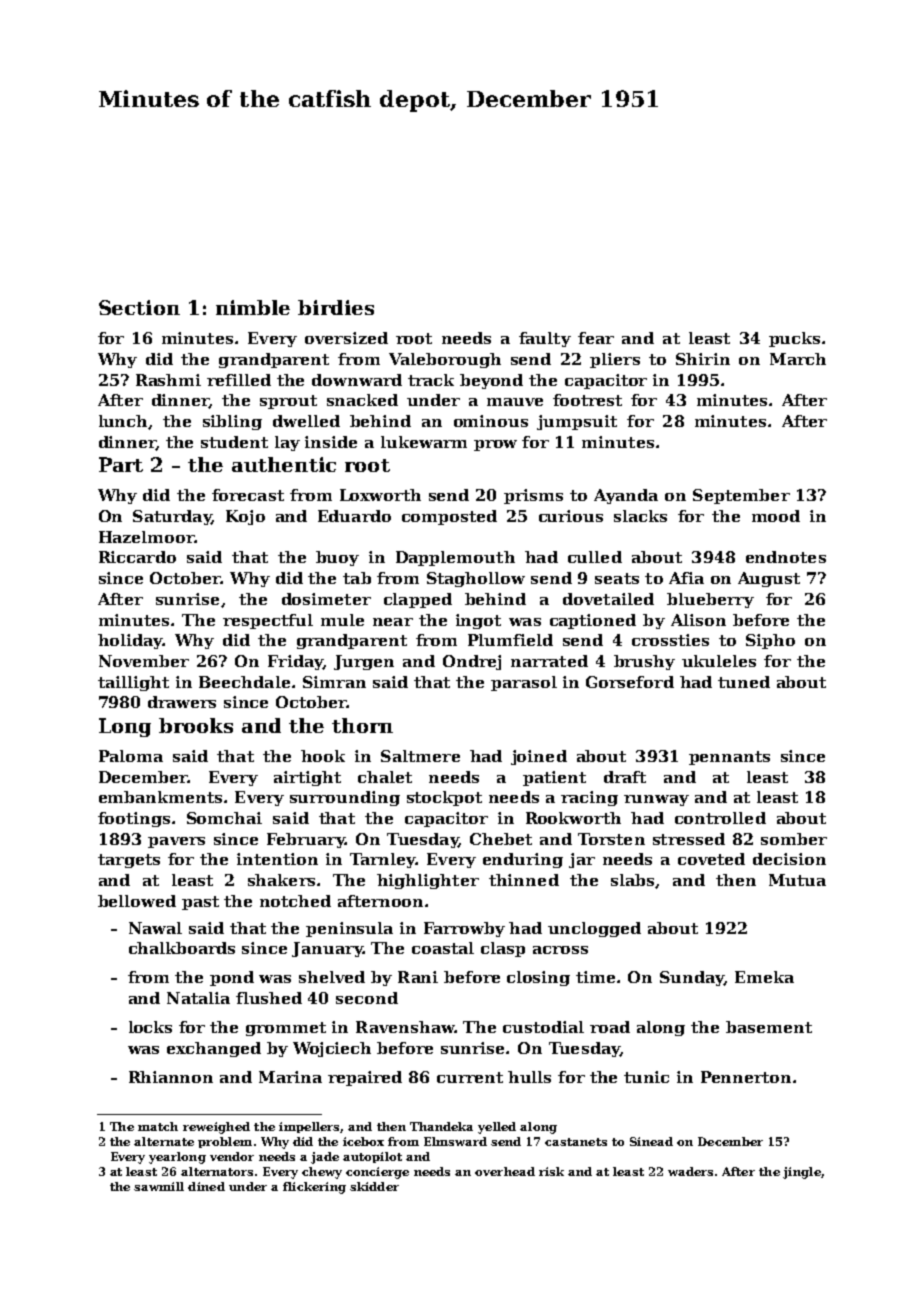 This page has width=924, height=1308. What do you see at coordinates (630, 682) in the page?
I see `Gorseford` at bounding box center [630, 682].
